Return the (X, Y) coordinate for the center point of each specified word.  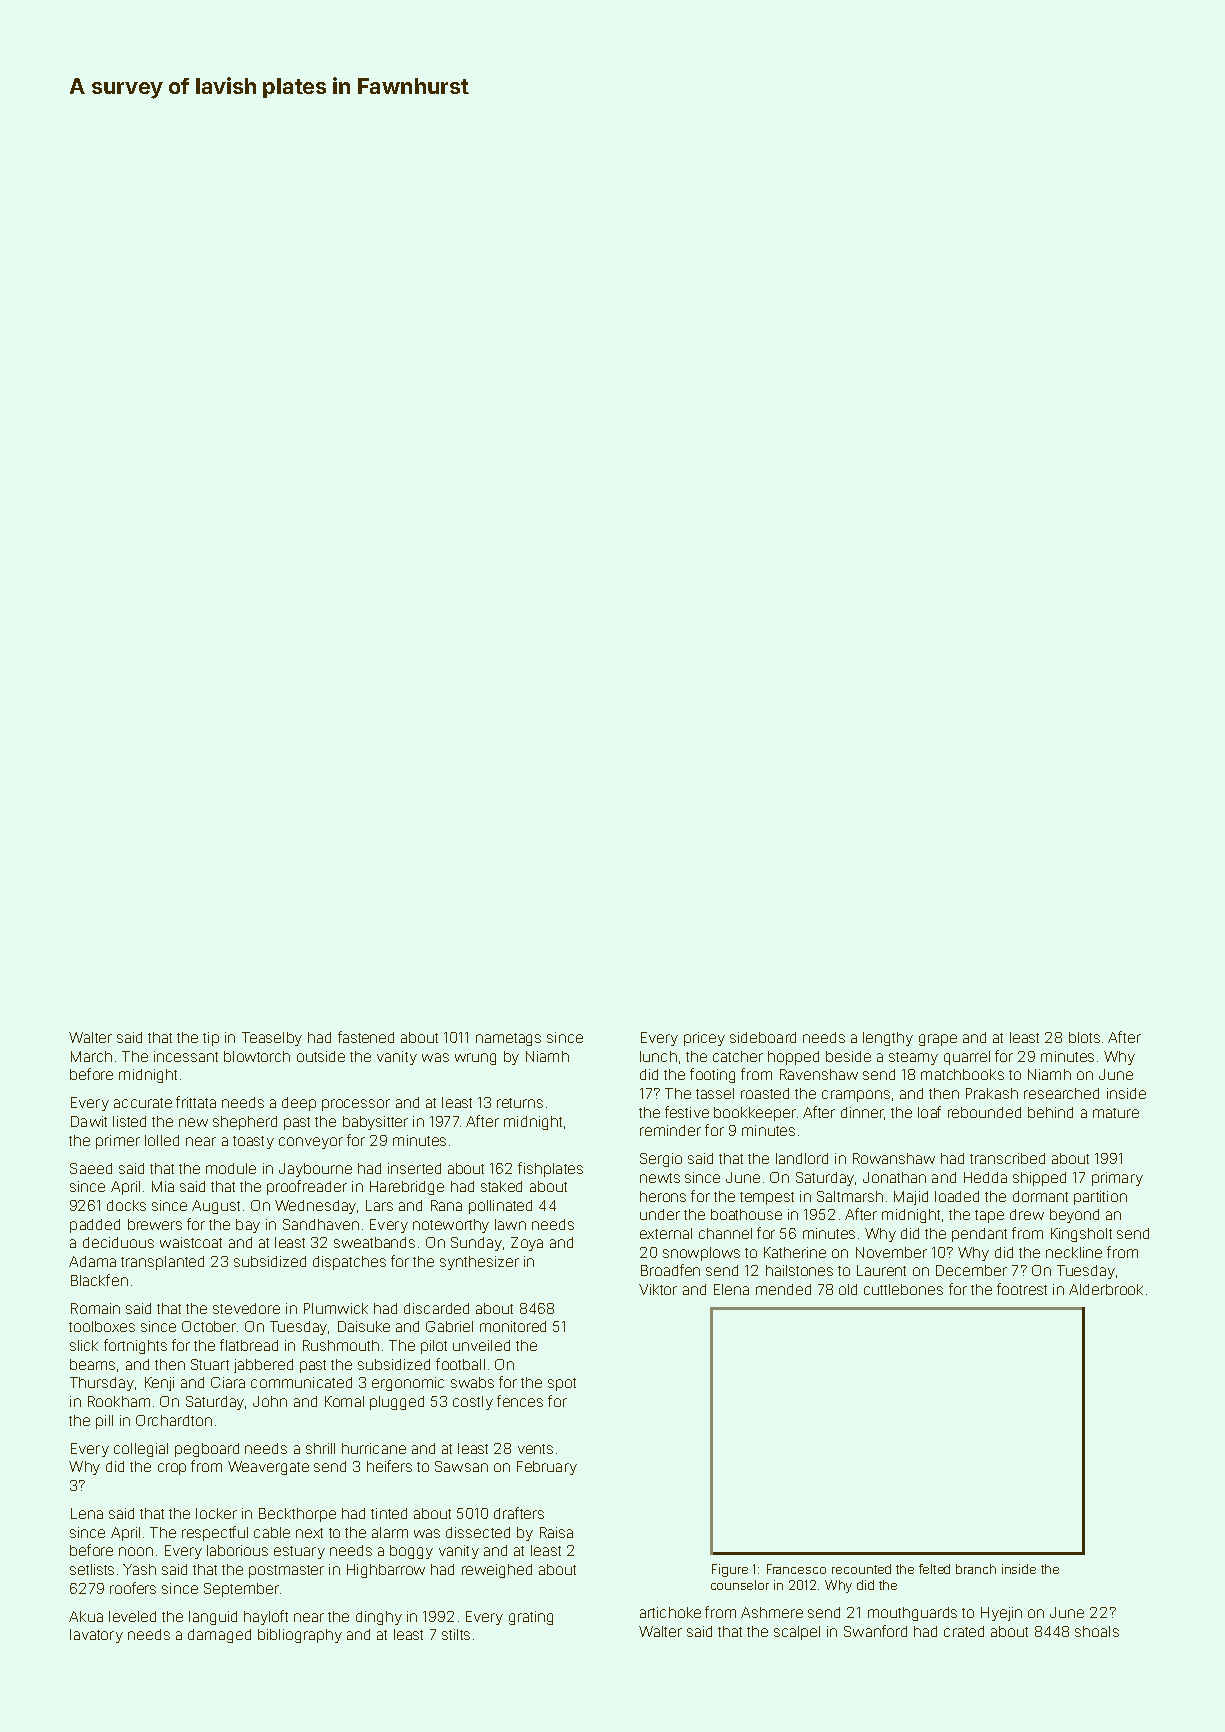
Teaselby (272, 1039)
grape (938, 1040)
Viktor (658, 1289)
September (241, 1590)
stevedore (246, 1308)
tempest (767, 1198)
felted (934, 1569)
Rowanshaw (894, 1158)
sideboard (763, 1037)
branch (976, 1569)
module (231, 1168)
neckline (1074, 1252)
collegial (141, 1450)
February (547, 1468)
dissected (478, 1532)
